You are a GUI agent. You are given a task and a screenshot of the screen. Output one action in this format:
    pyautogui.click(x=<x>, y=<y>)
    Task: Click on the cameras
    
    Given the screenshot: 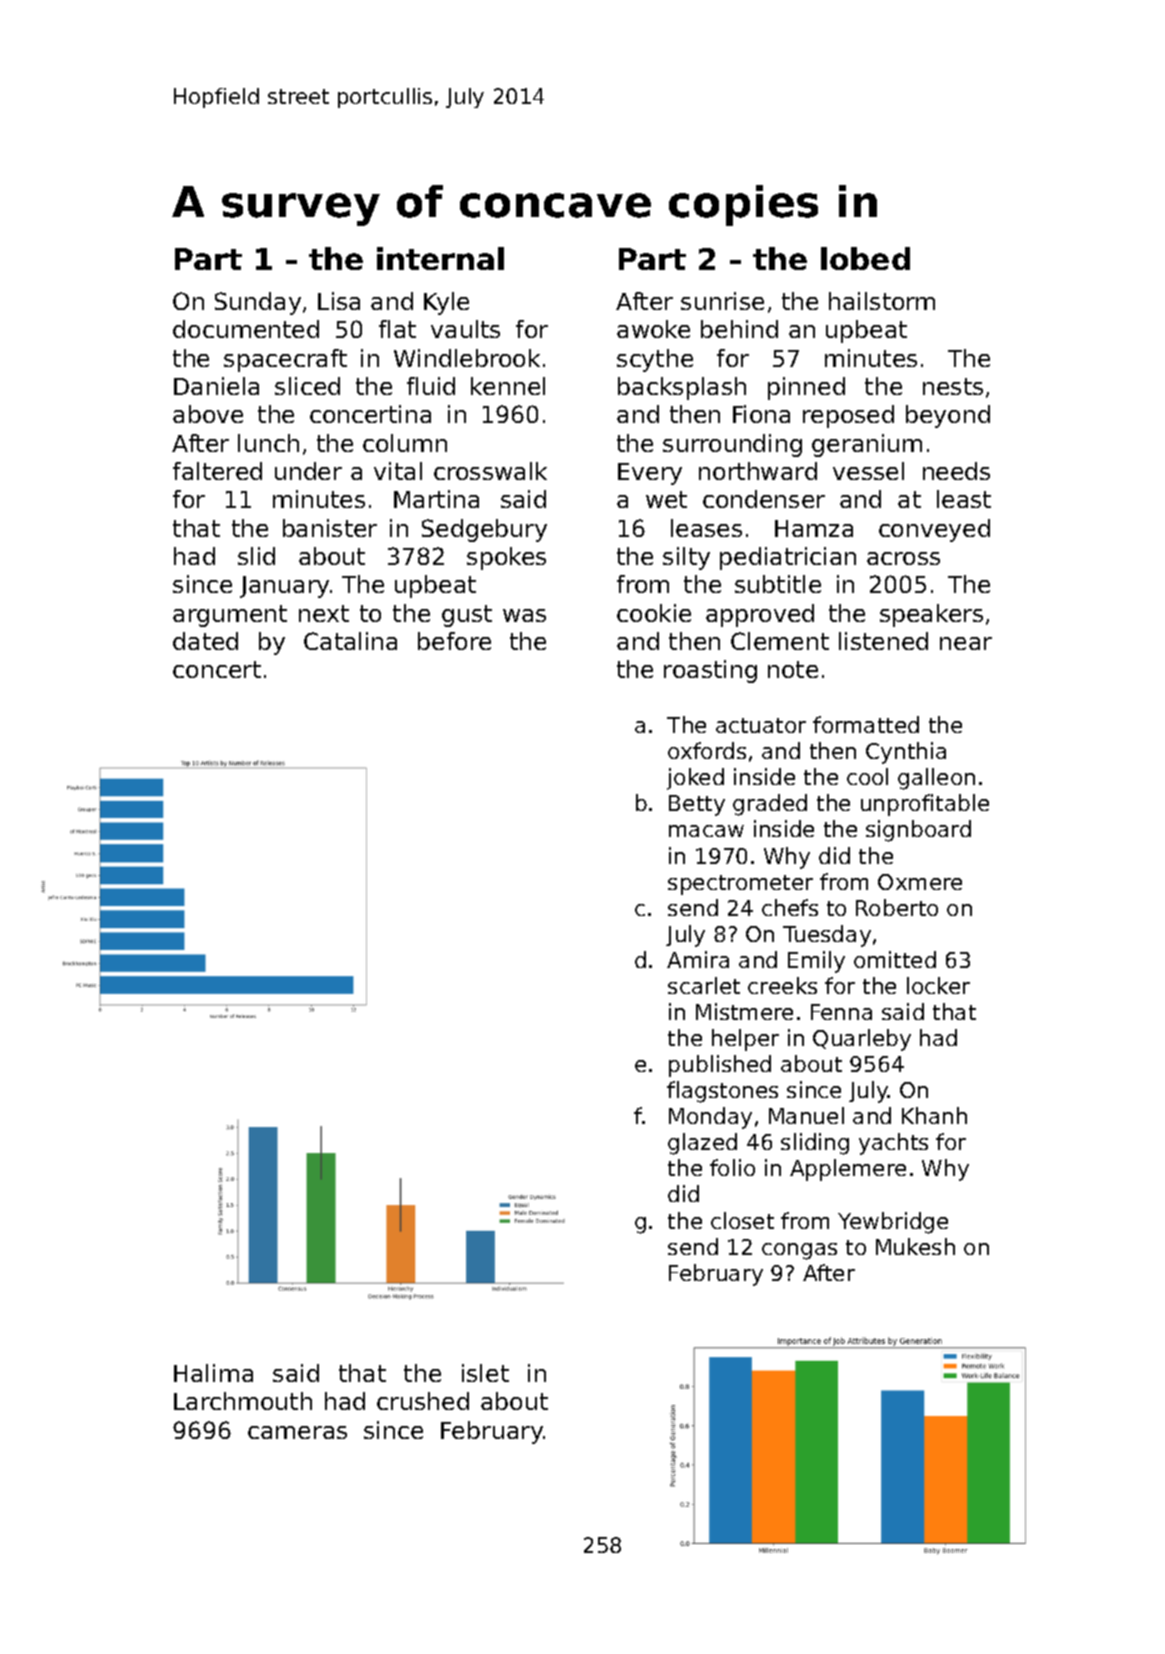 What is the action you would take?
    pyautogui.click(x=297, y=1432)
